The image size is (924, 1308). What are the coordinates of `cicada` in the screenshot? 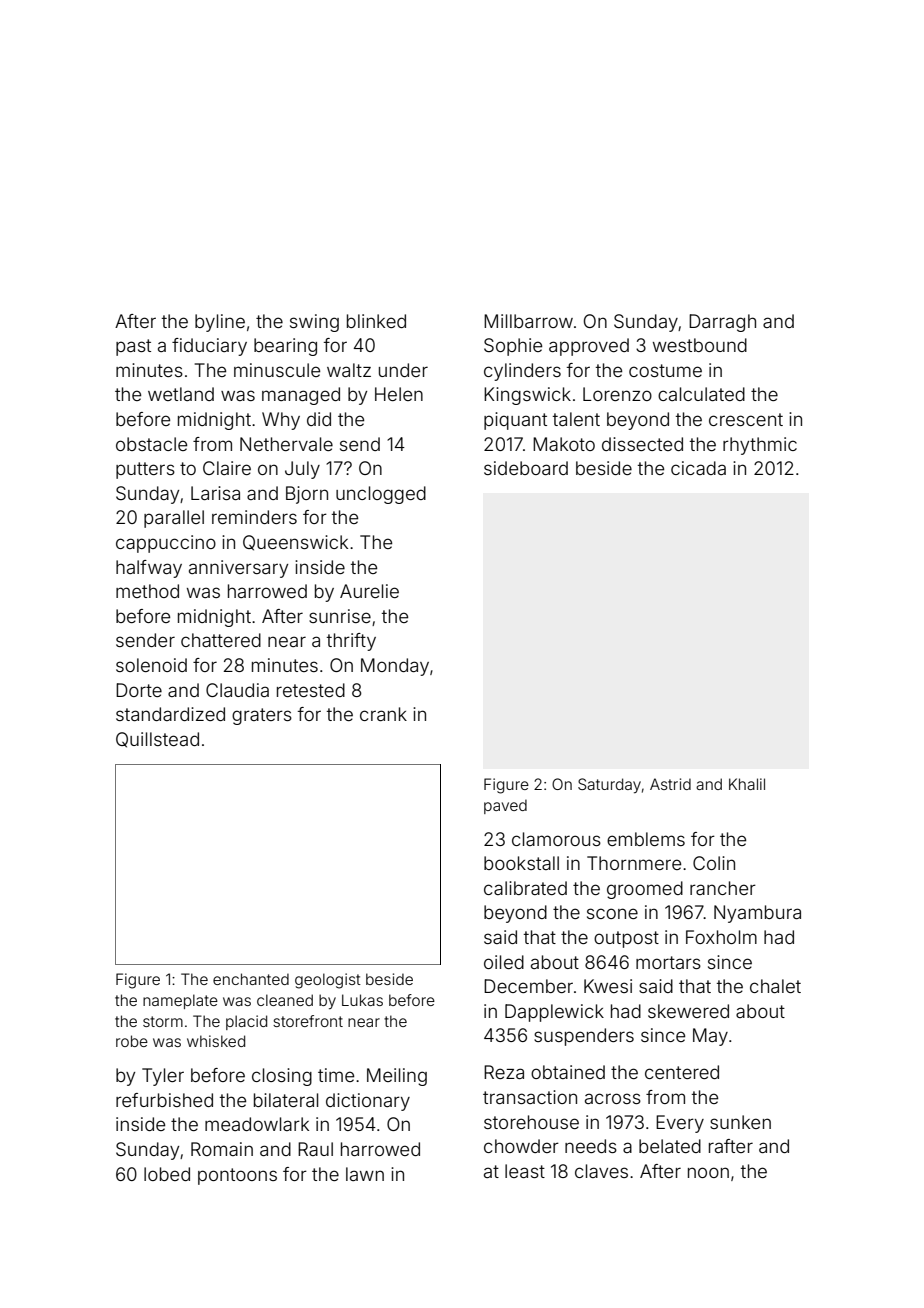 It's located at (698, 468).
